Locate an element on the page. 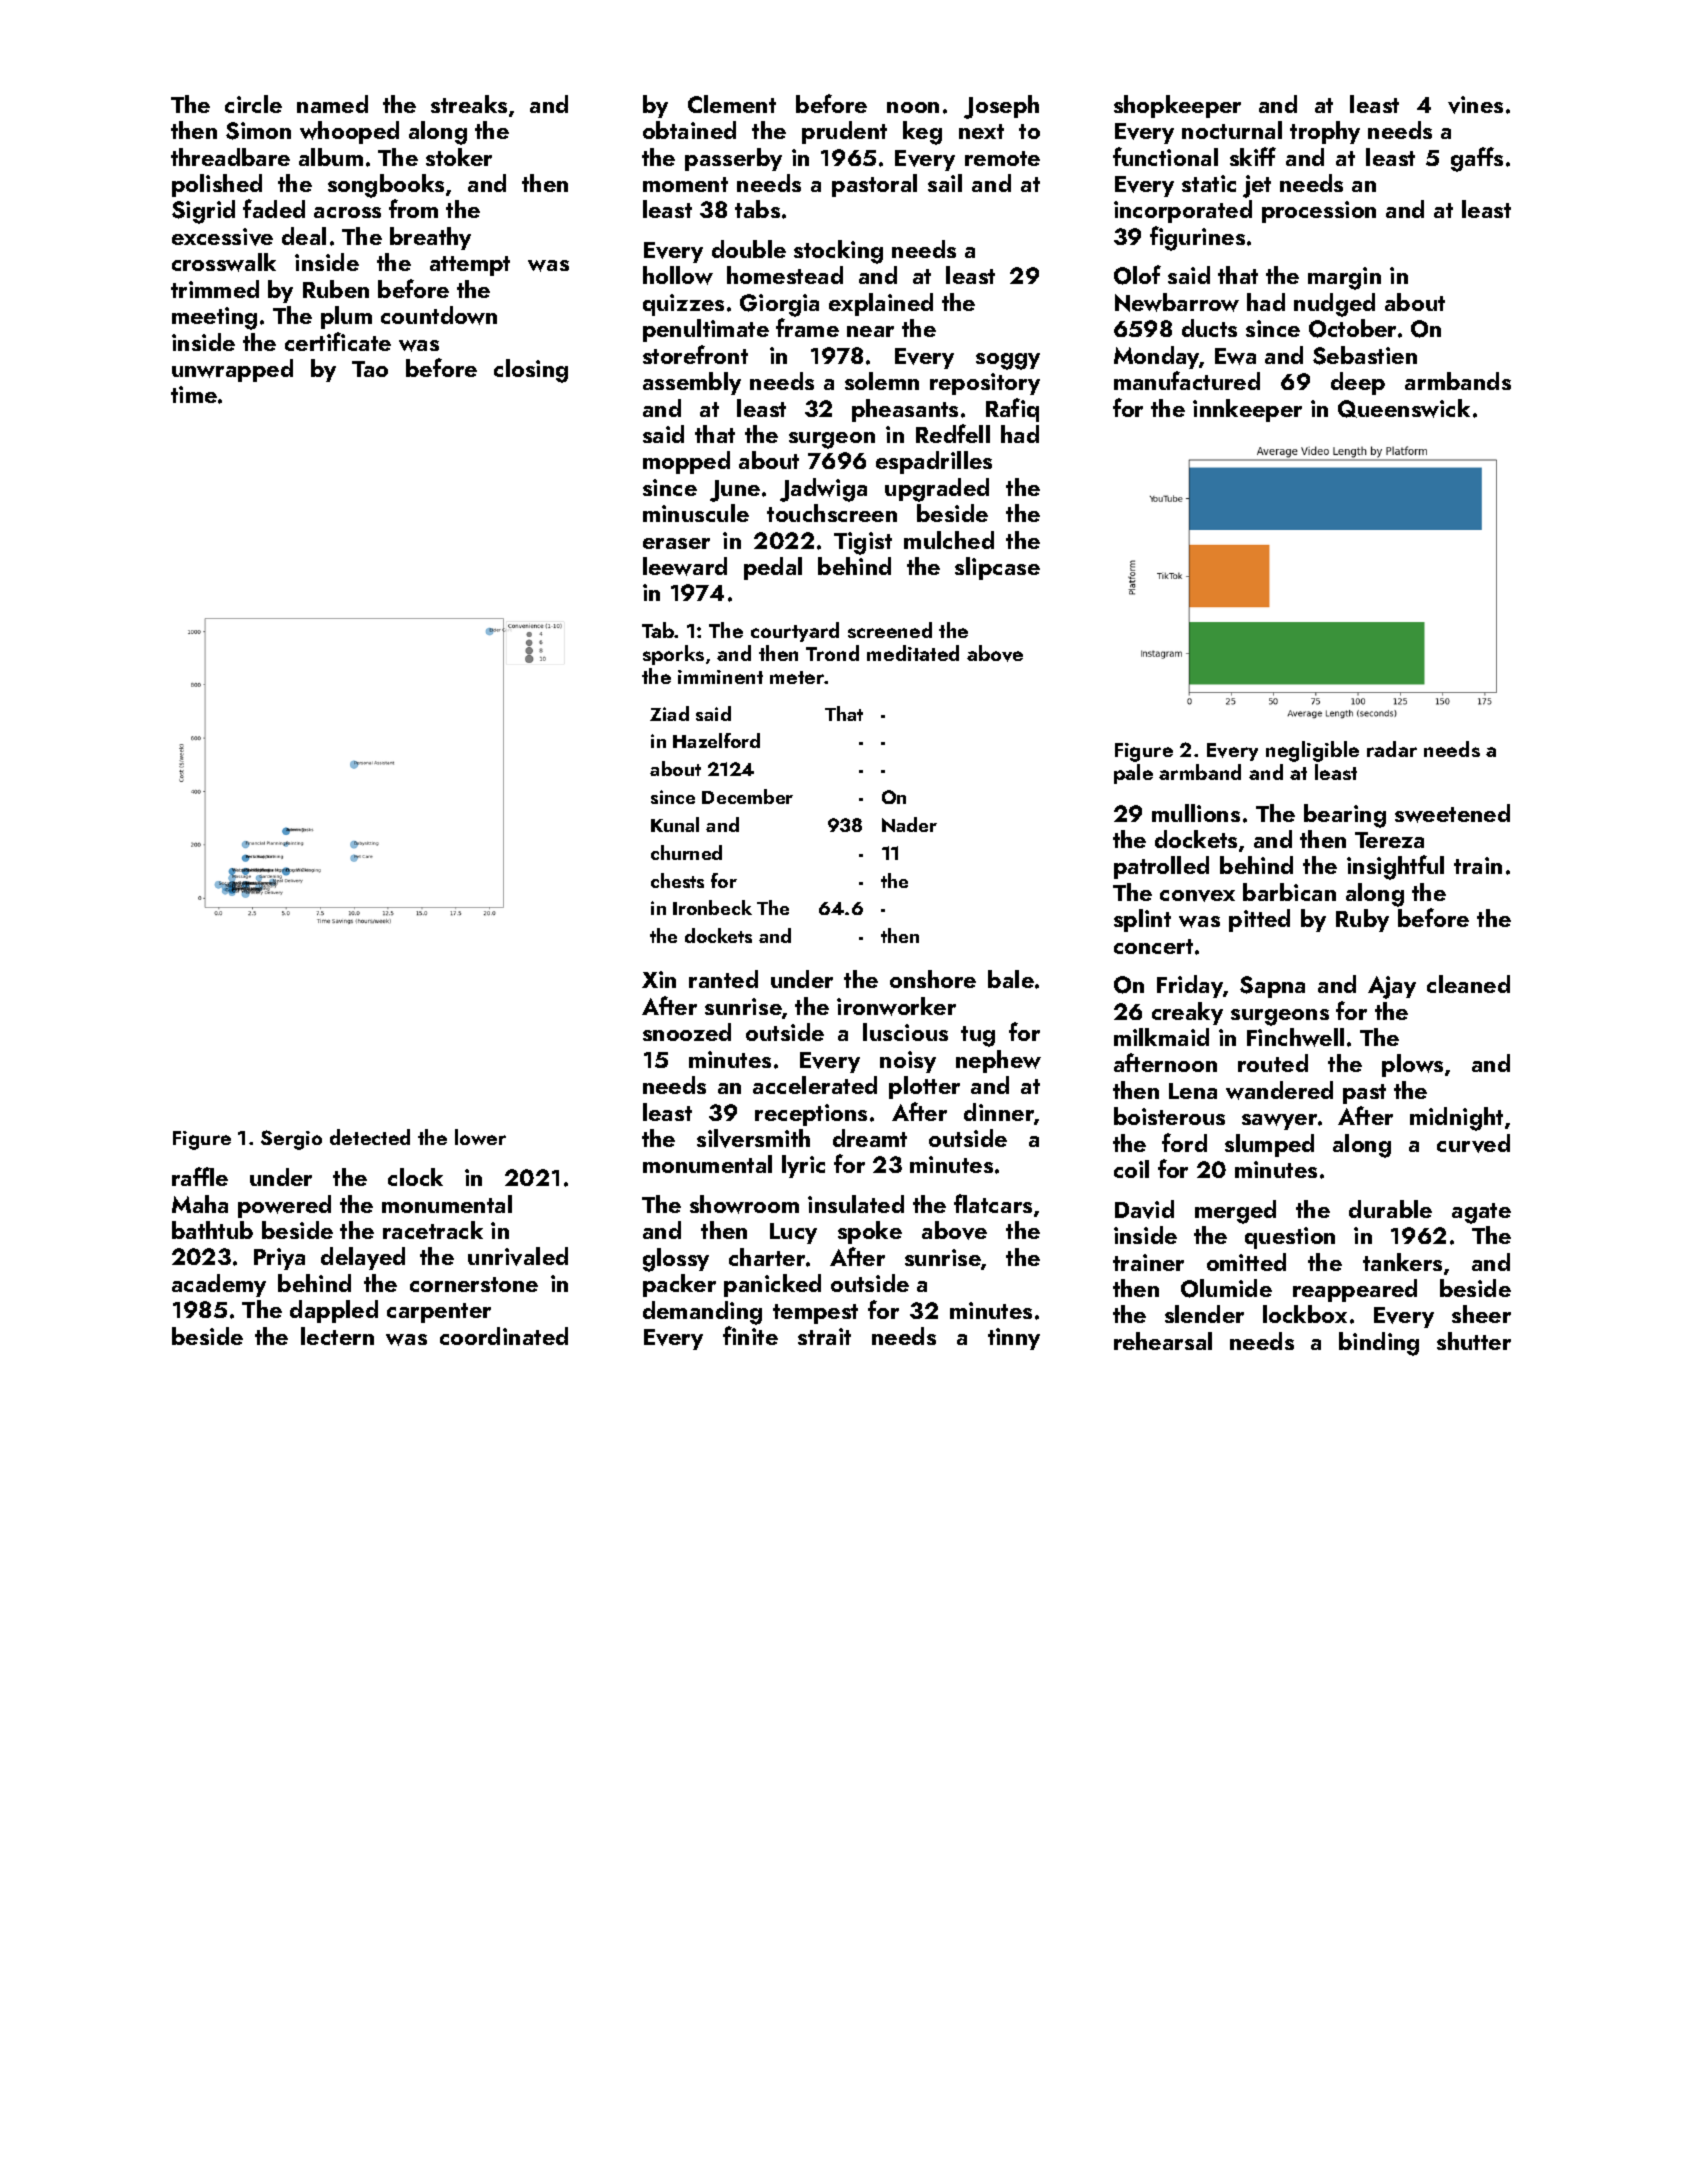  unwrapped is located at coordinates (232, 370).
